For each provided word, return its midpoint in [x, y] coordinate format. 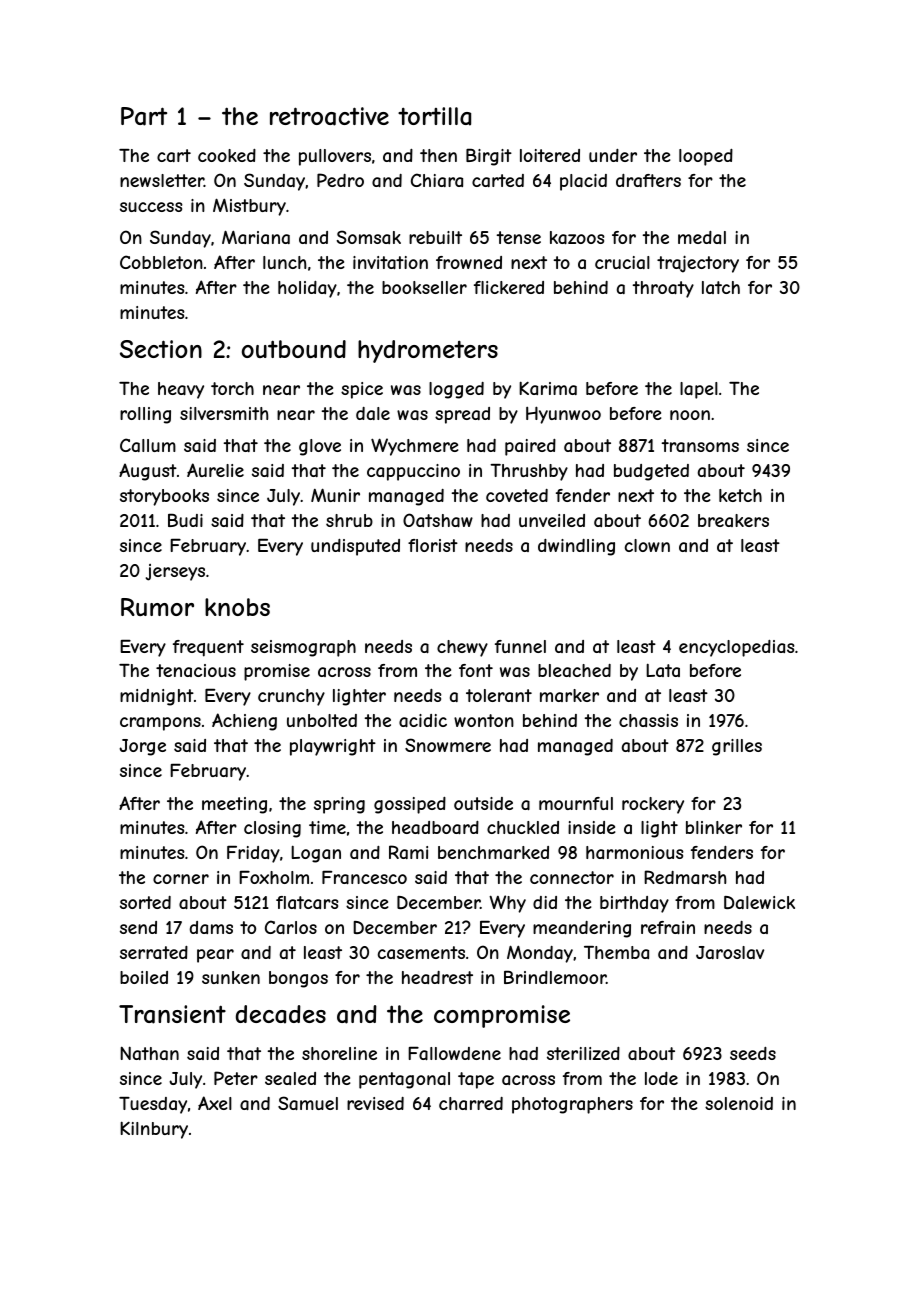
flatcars [307, 902]
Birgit [489, 157]
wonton [484, 720]
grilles [737, 747]
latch [721, 287]
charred [471, 1103]
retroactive [329, 116]
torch [232, 388]
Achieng [244, 722]
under [613, 155]
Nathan [149, 1053]
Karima [548, 388]
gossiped [410, 805]
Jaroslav [730, 952]
